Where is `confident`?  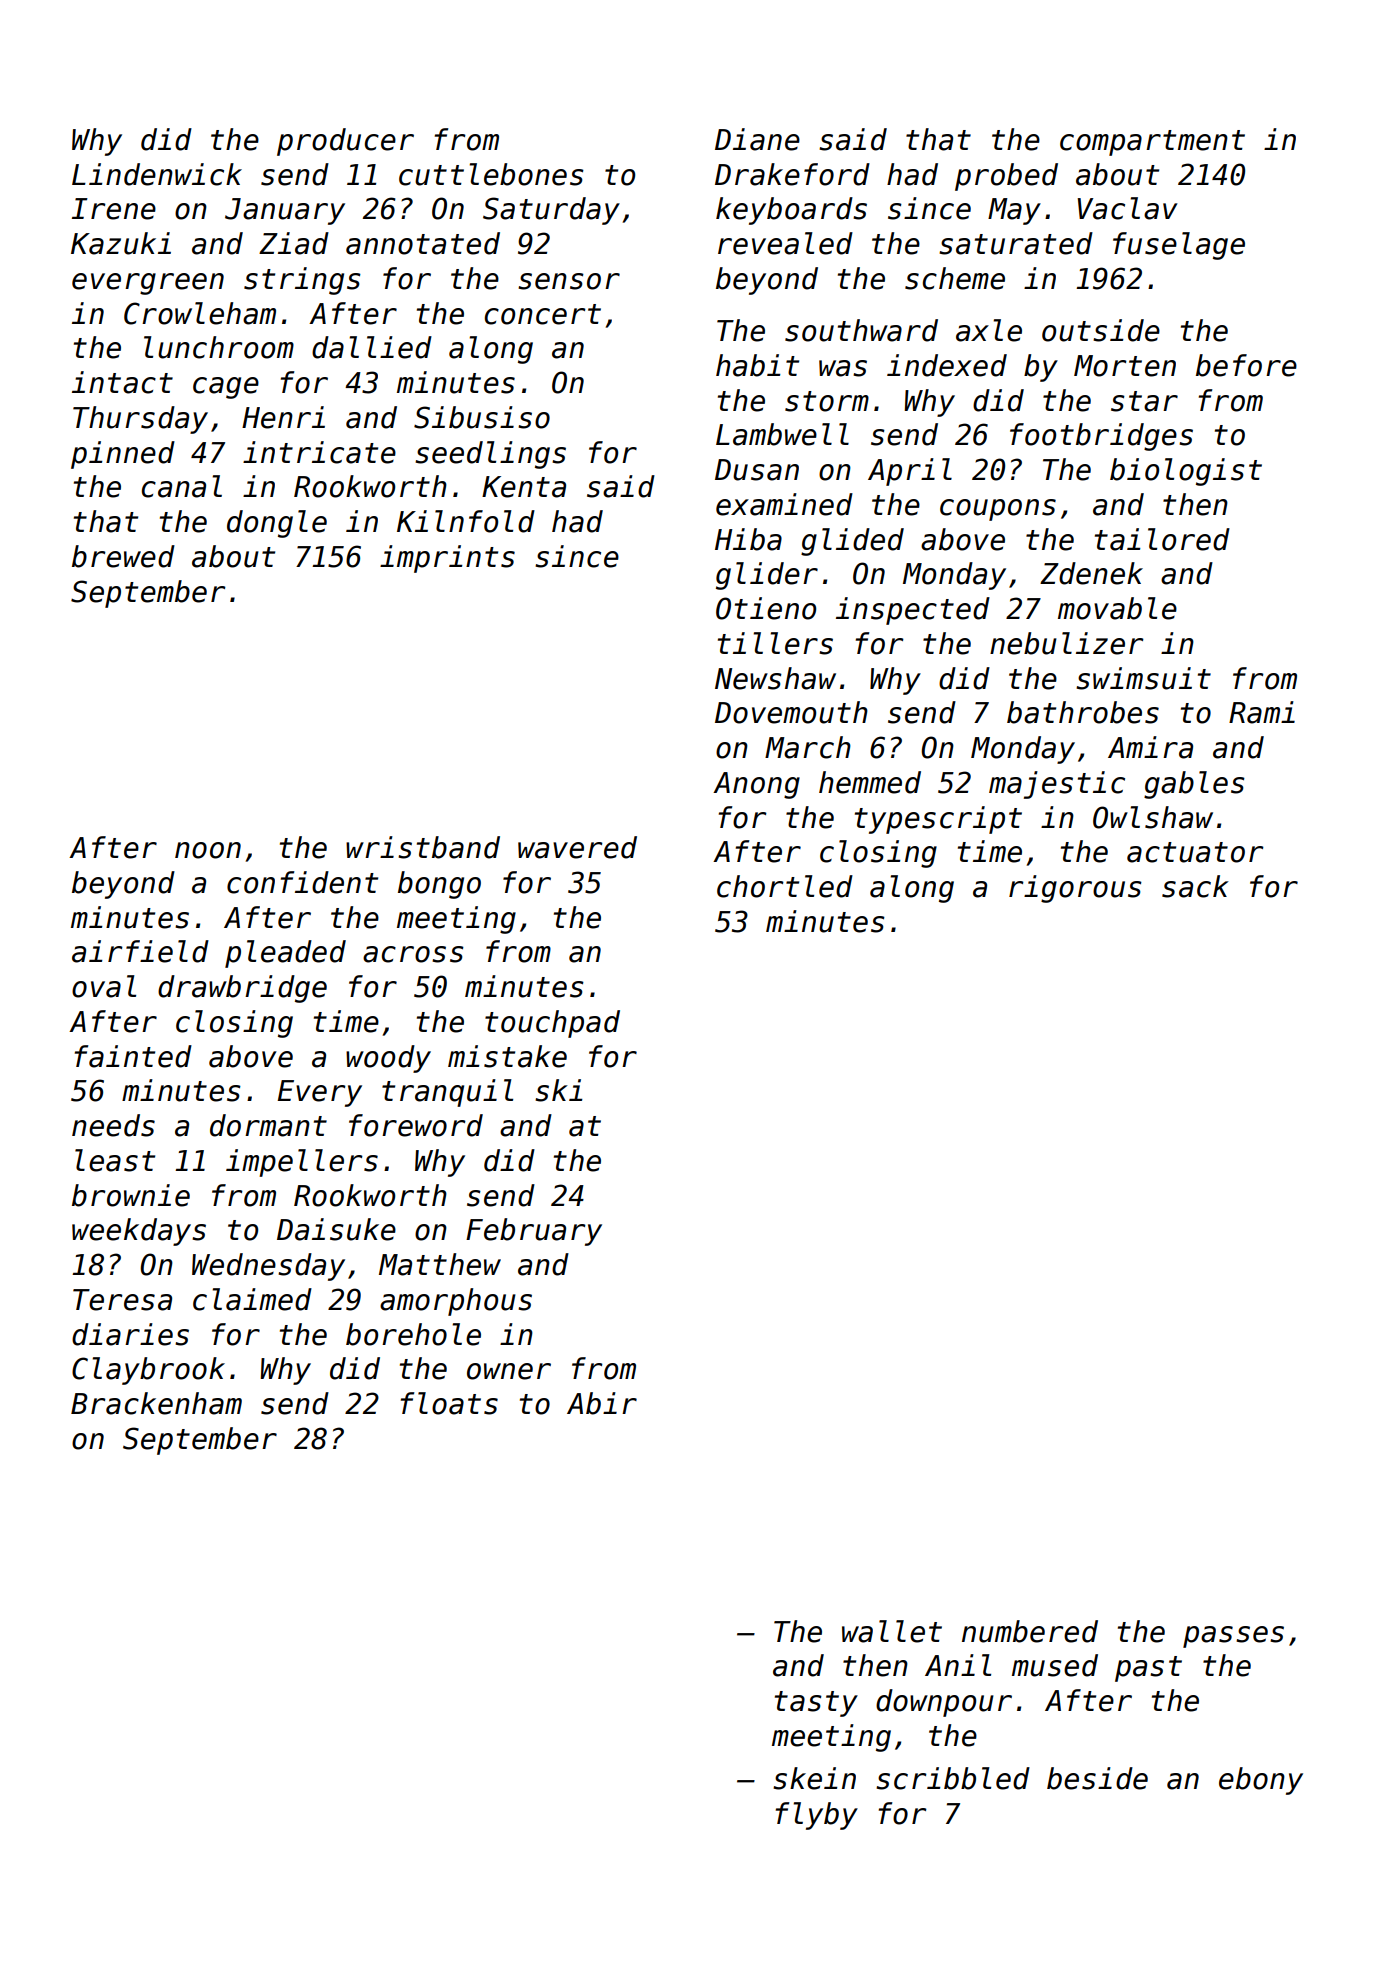
confident is located at coordinates (302, 882).
